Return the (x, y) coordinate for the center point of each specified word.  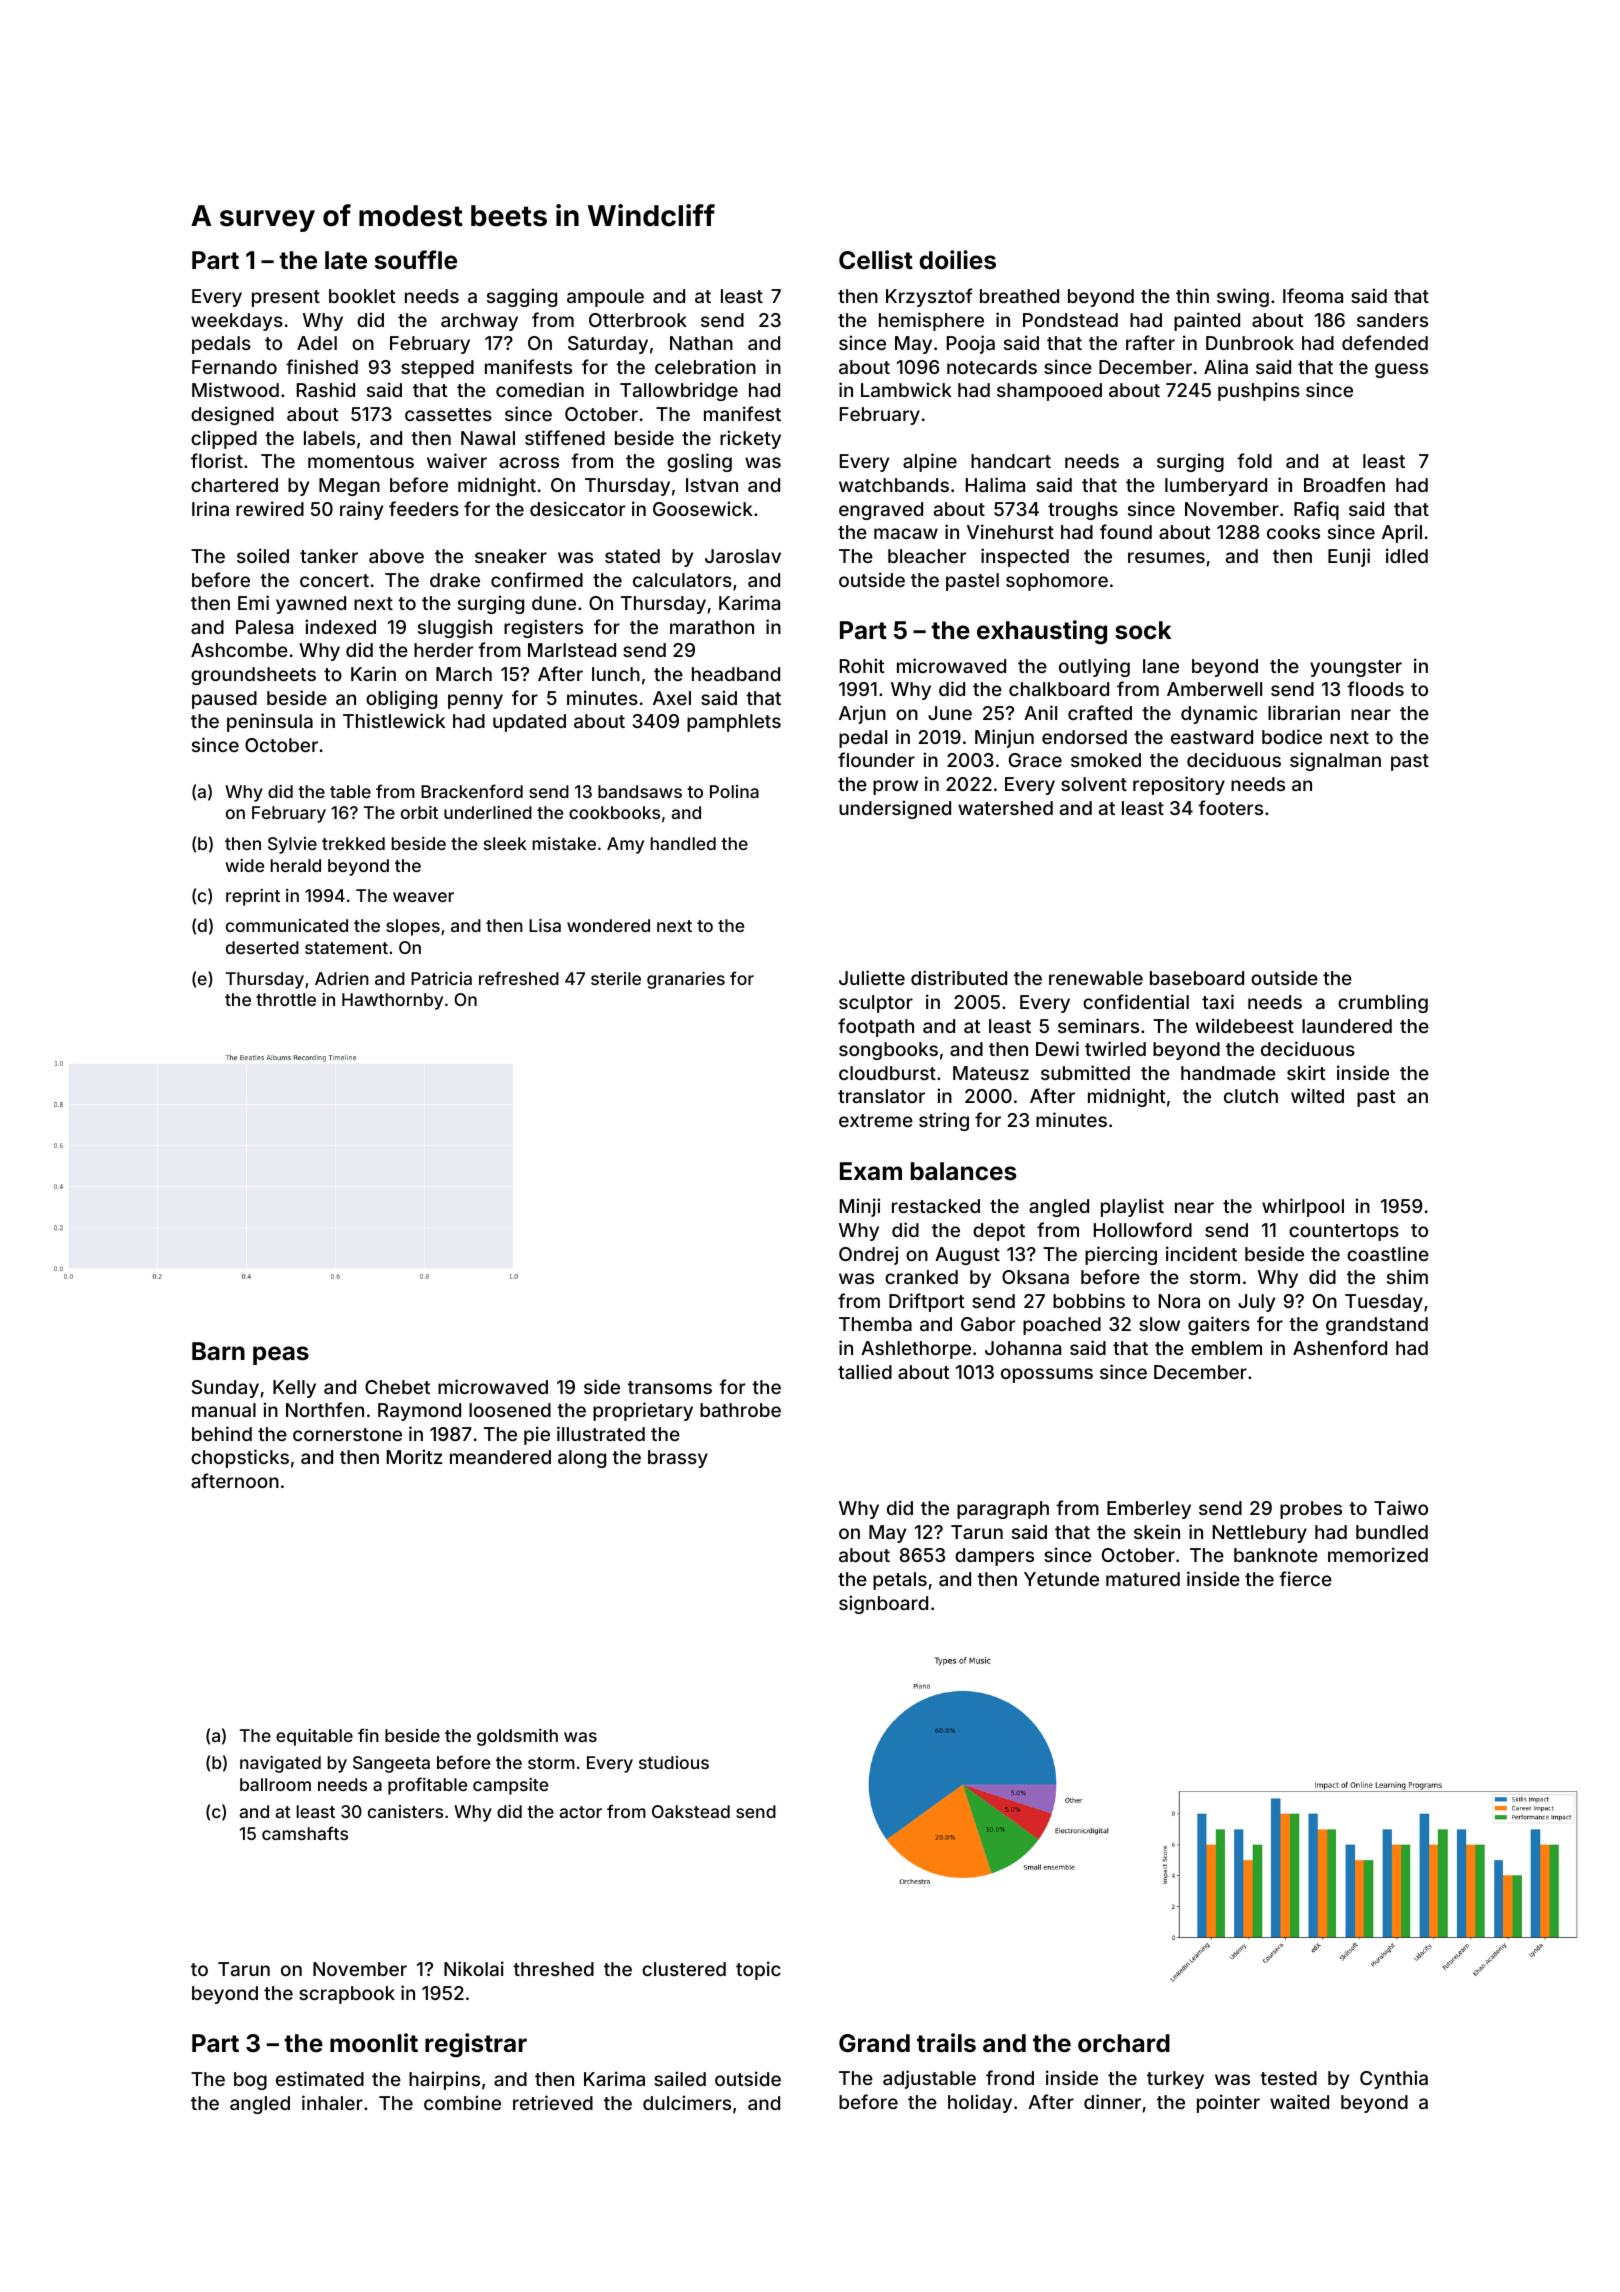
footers (1230, 807)
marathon (712, 627)
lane (1161, 666)
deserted (262, 947)
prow (895, 787)
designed (232, 415)
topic (758, 1970)
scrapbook (347, 1995)
